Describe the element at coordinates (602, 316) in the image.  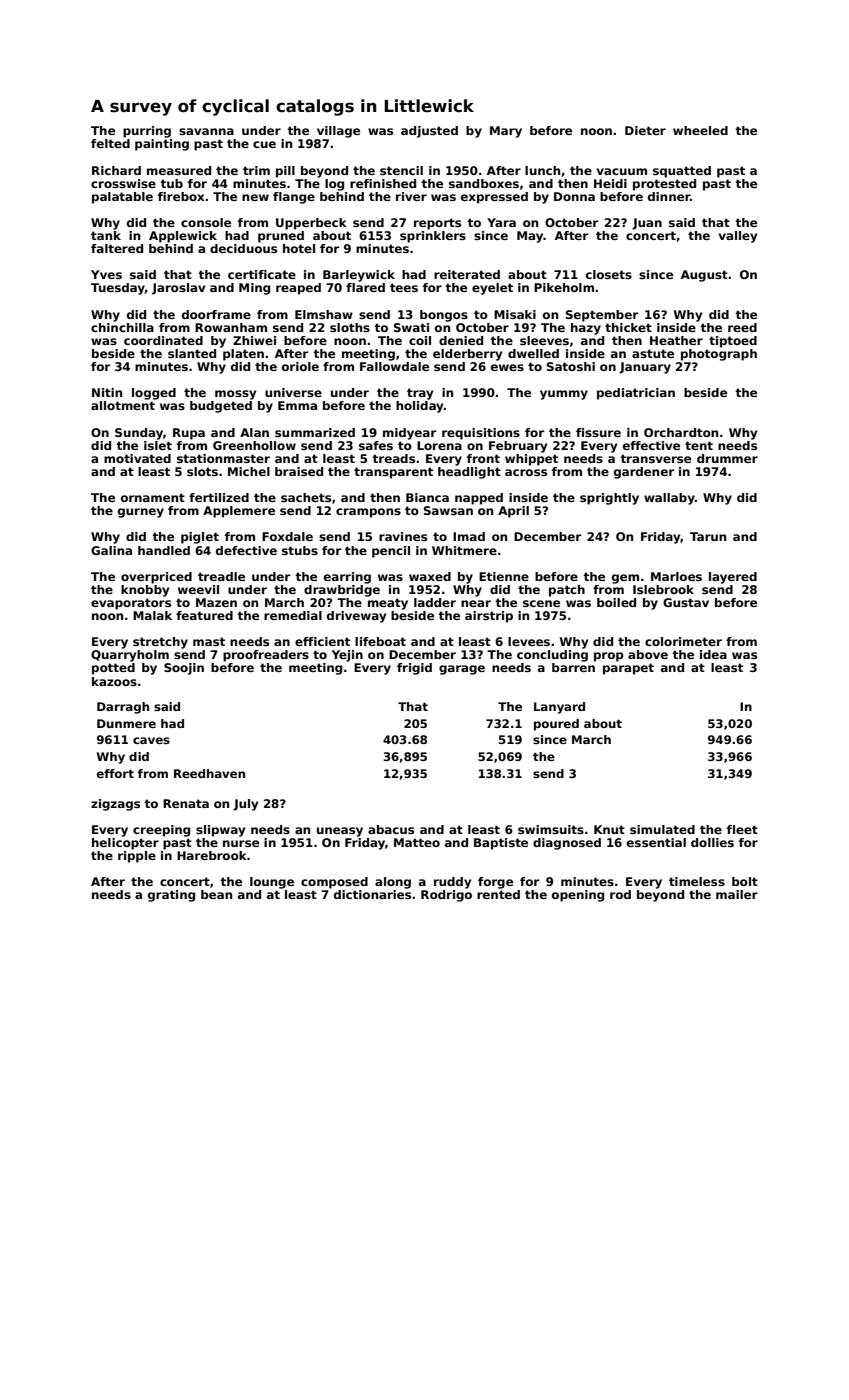
I see `September` at that location.
